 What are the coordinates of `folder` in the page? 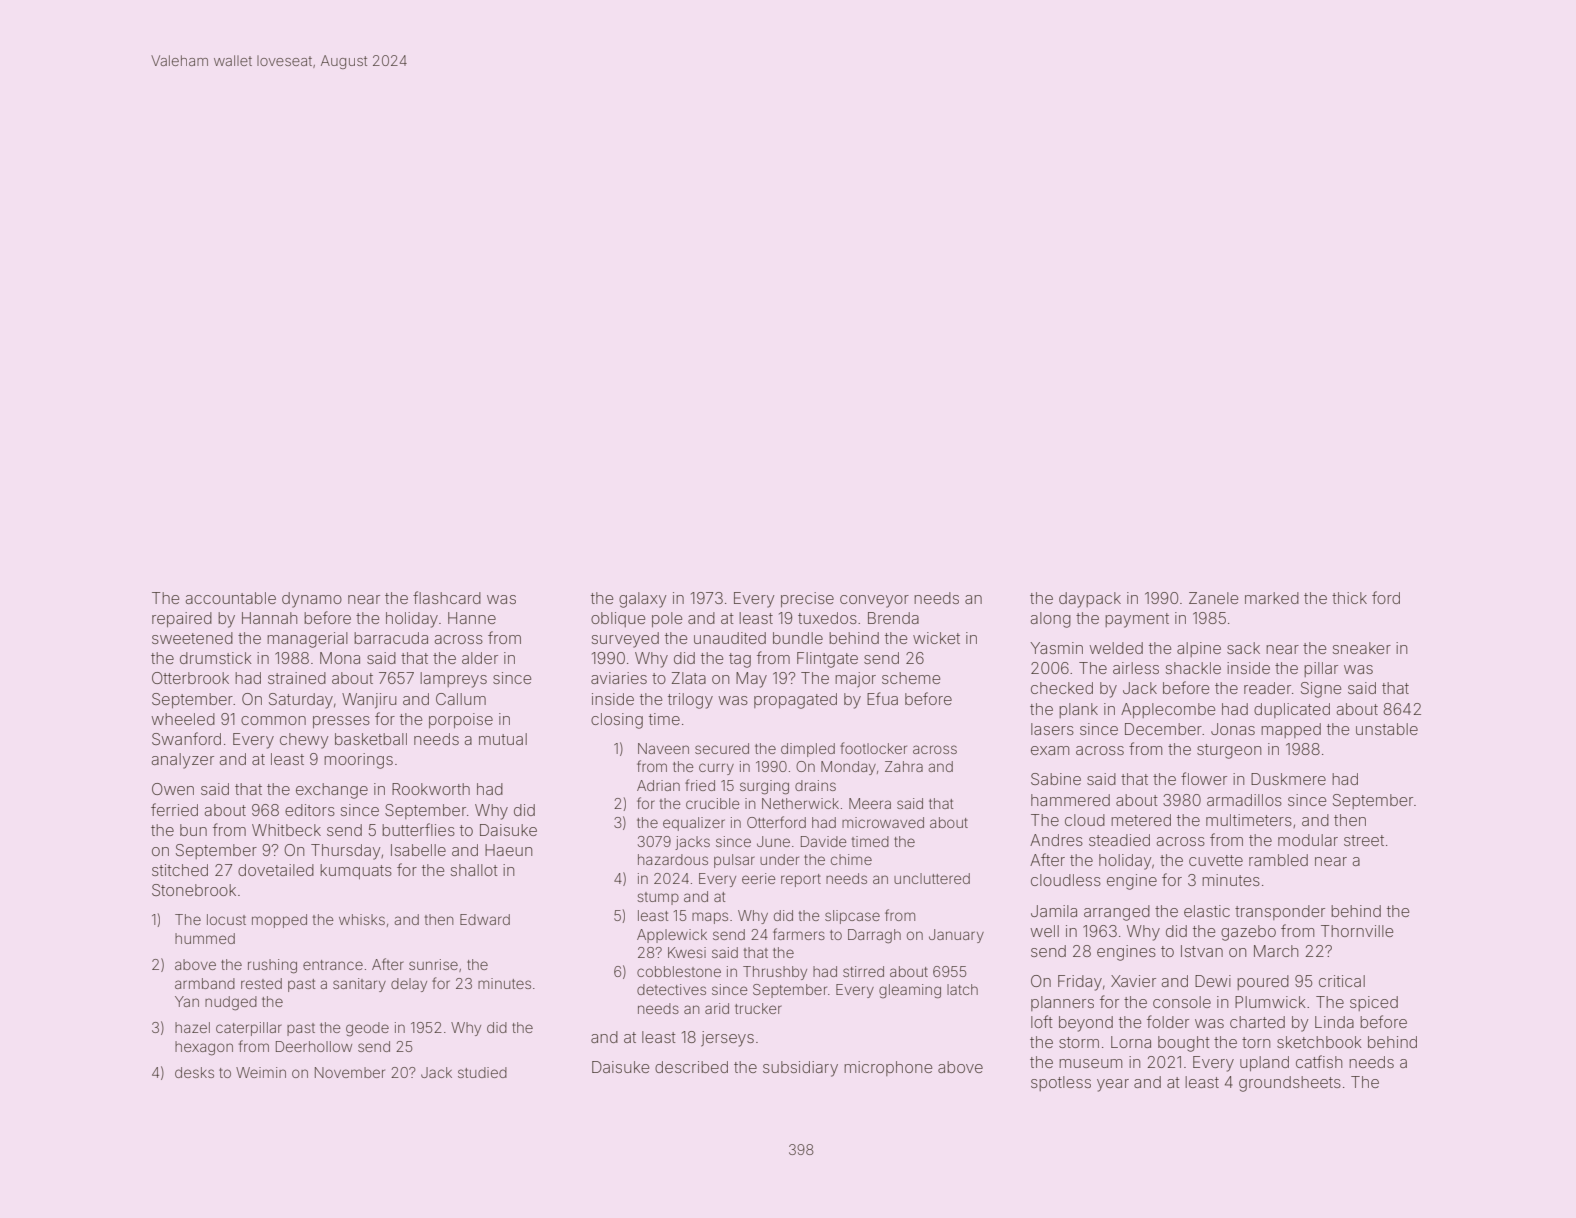 It's located at (1168, 1021).
